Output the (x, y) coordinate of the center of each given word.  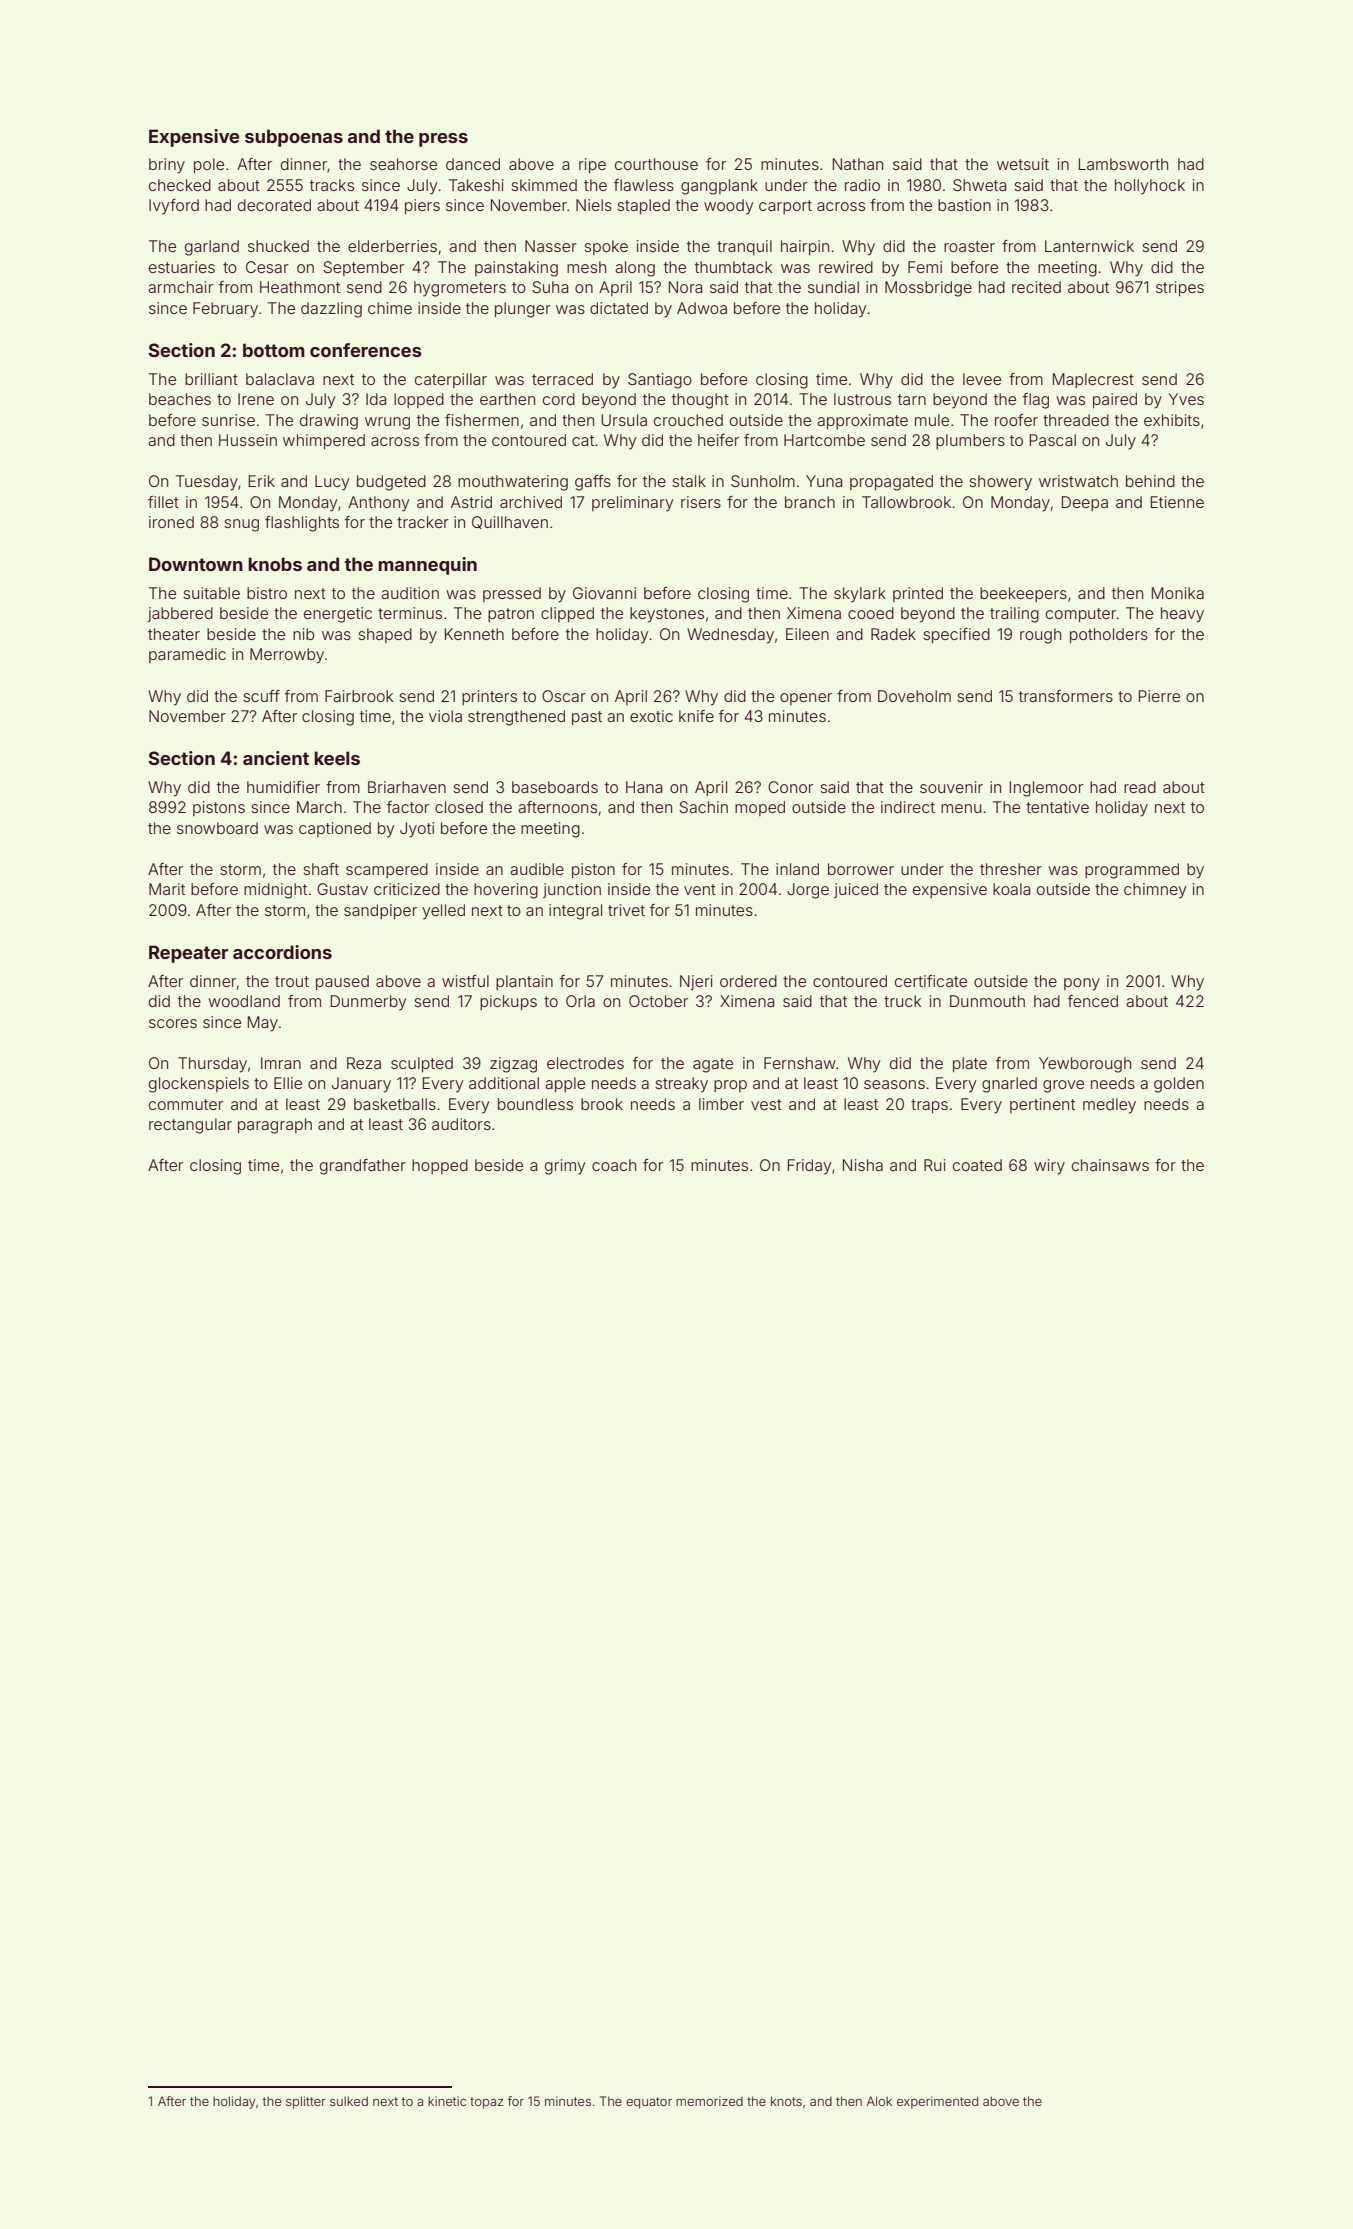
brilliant (211, 379)
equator (649, 2103)
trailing (1014, 615)
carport (785, 207)
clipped (567, 614)
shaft (321, 869)
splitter (306, 2102)
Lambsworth (1123, 164)
